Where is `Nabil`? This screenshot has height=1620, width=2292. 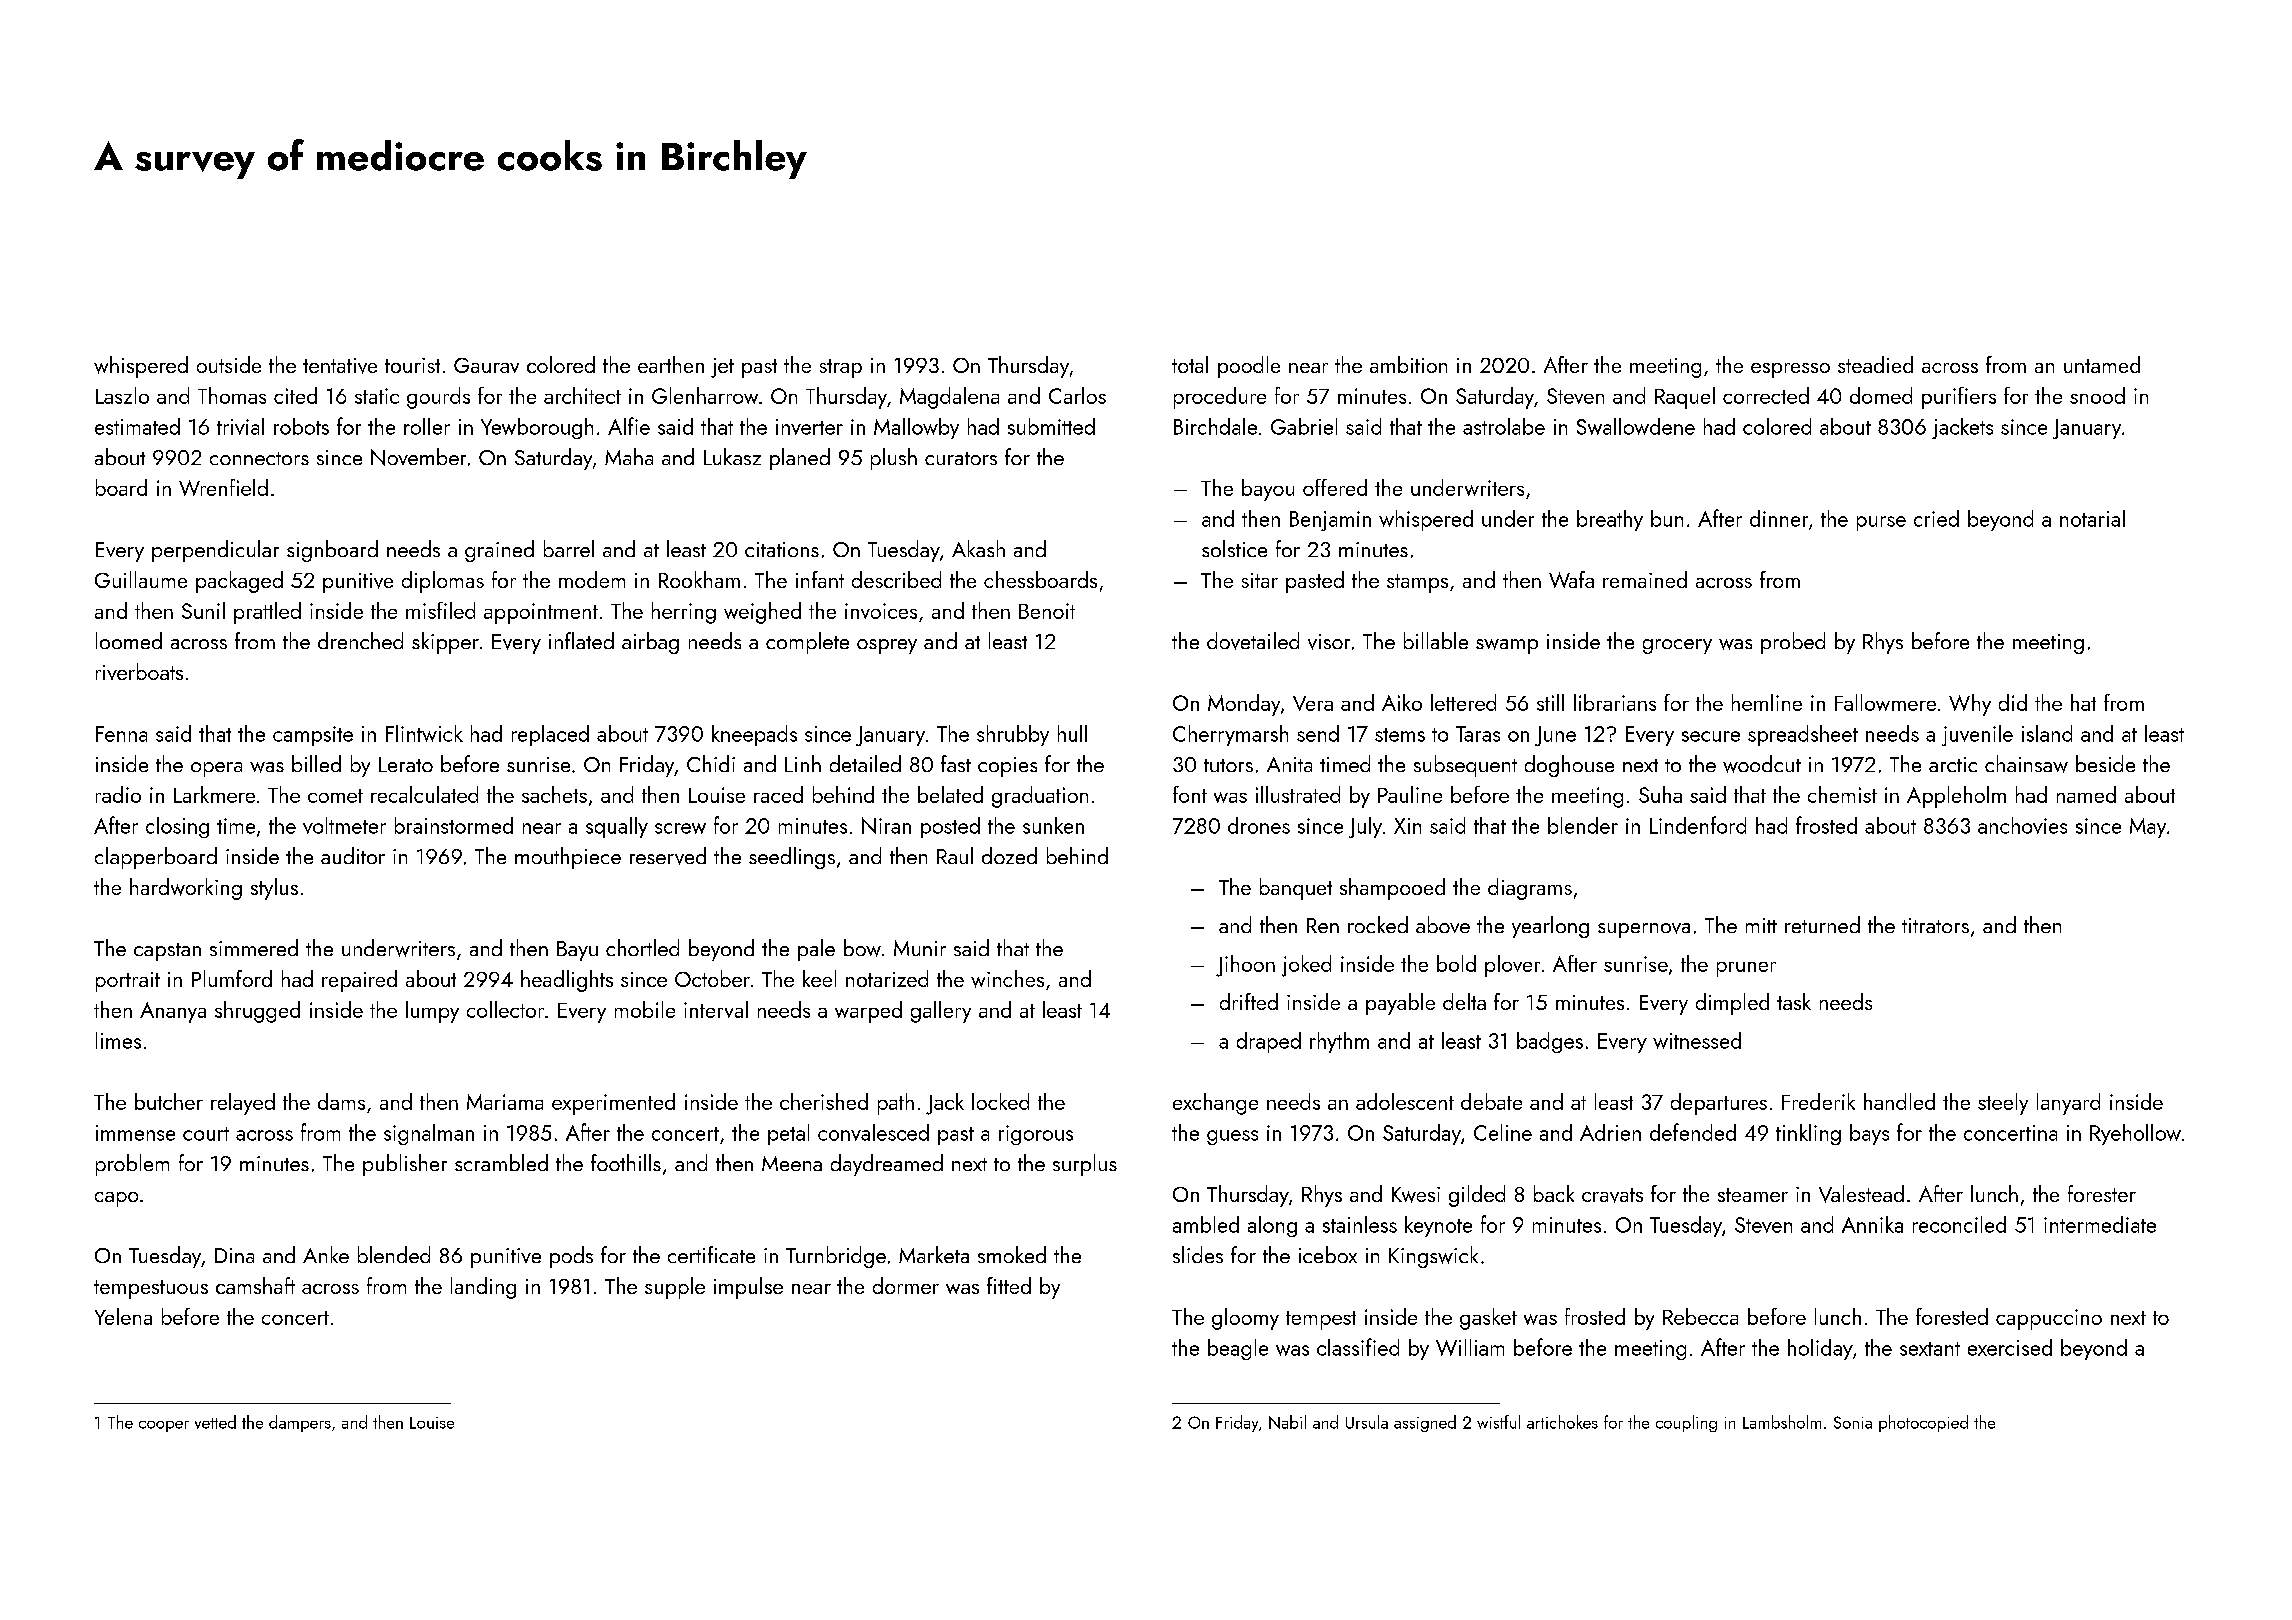 Nabil is located at coordinates (1287, 1422).
